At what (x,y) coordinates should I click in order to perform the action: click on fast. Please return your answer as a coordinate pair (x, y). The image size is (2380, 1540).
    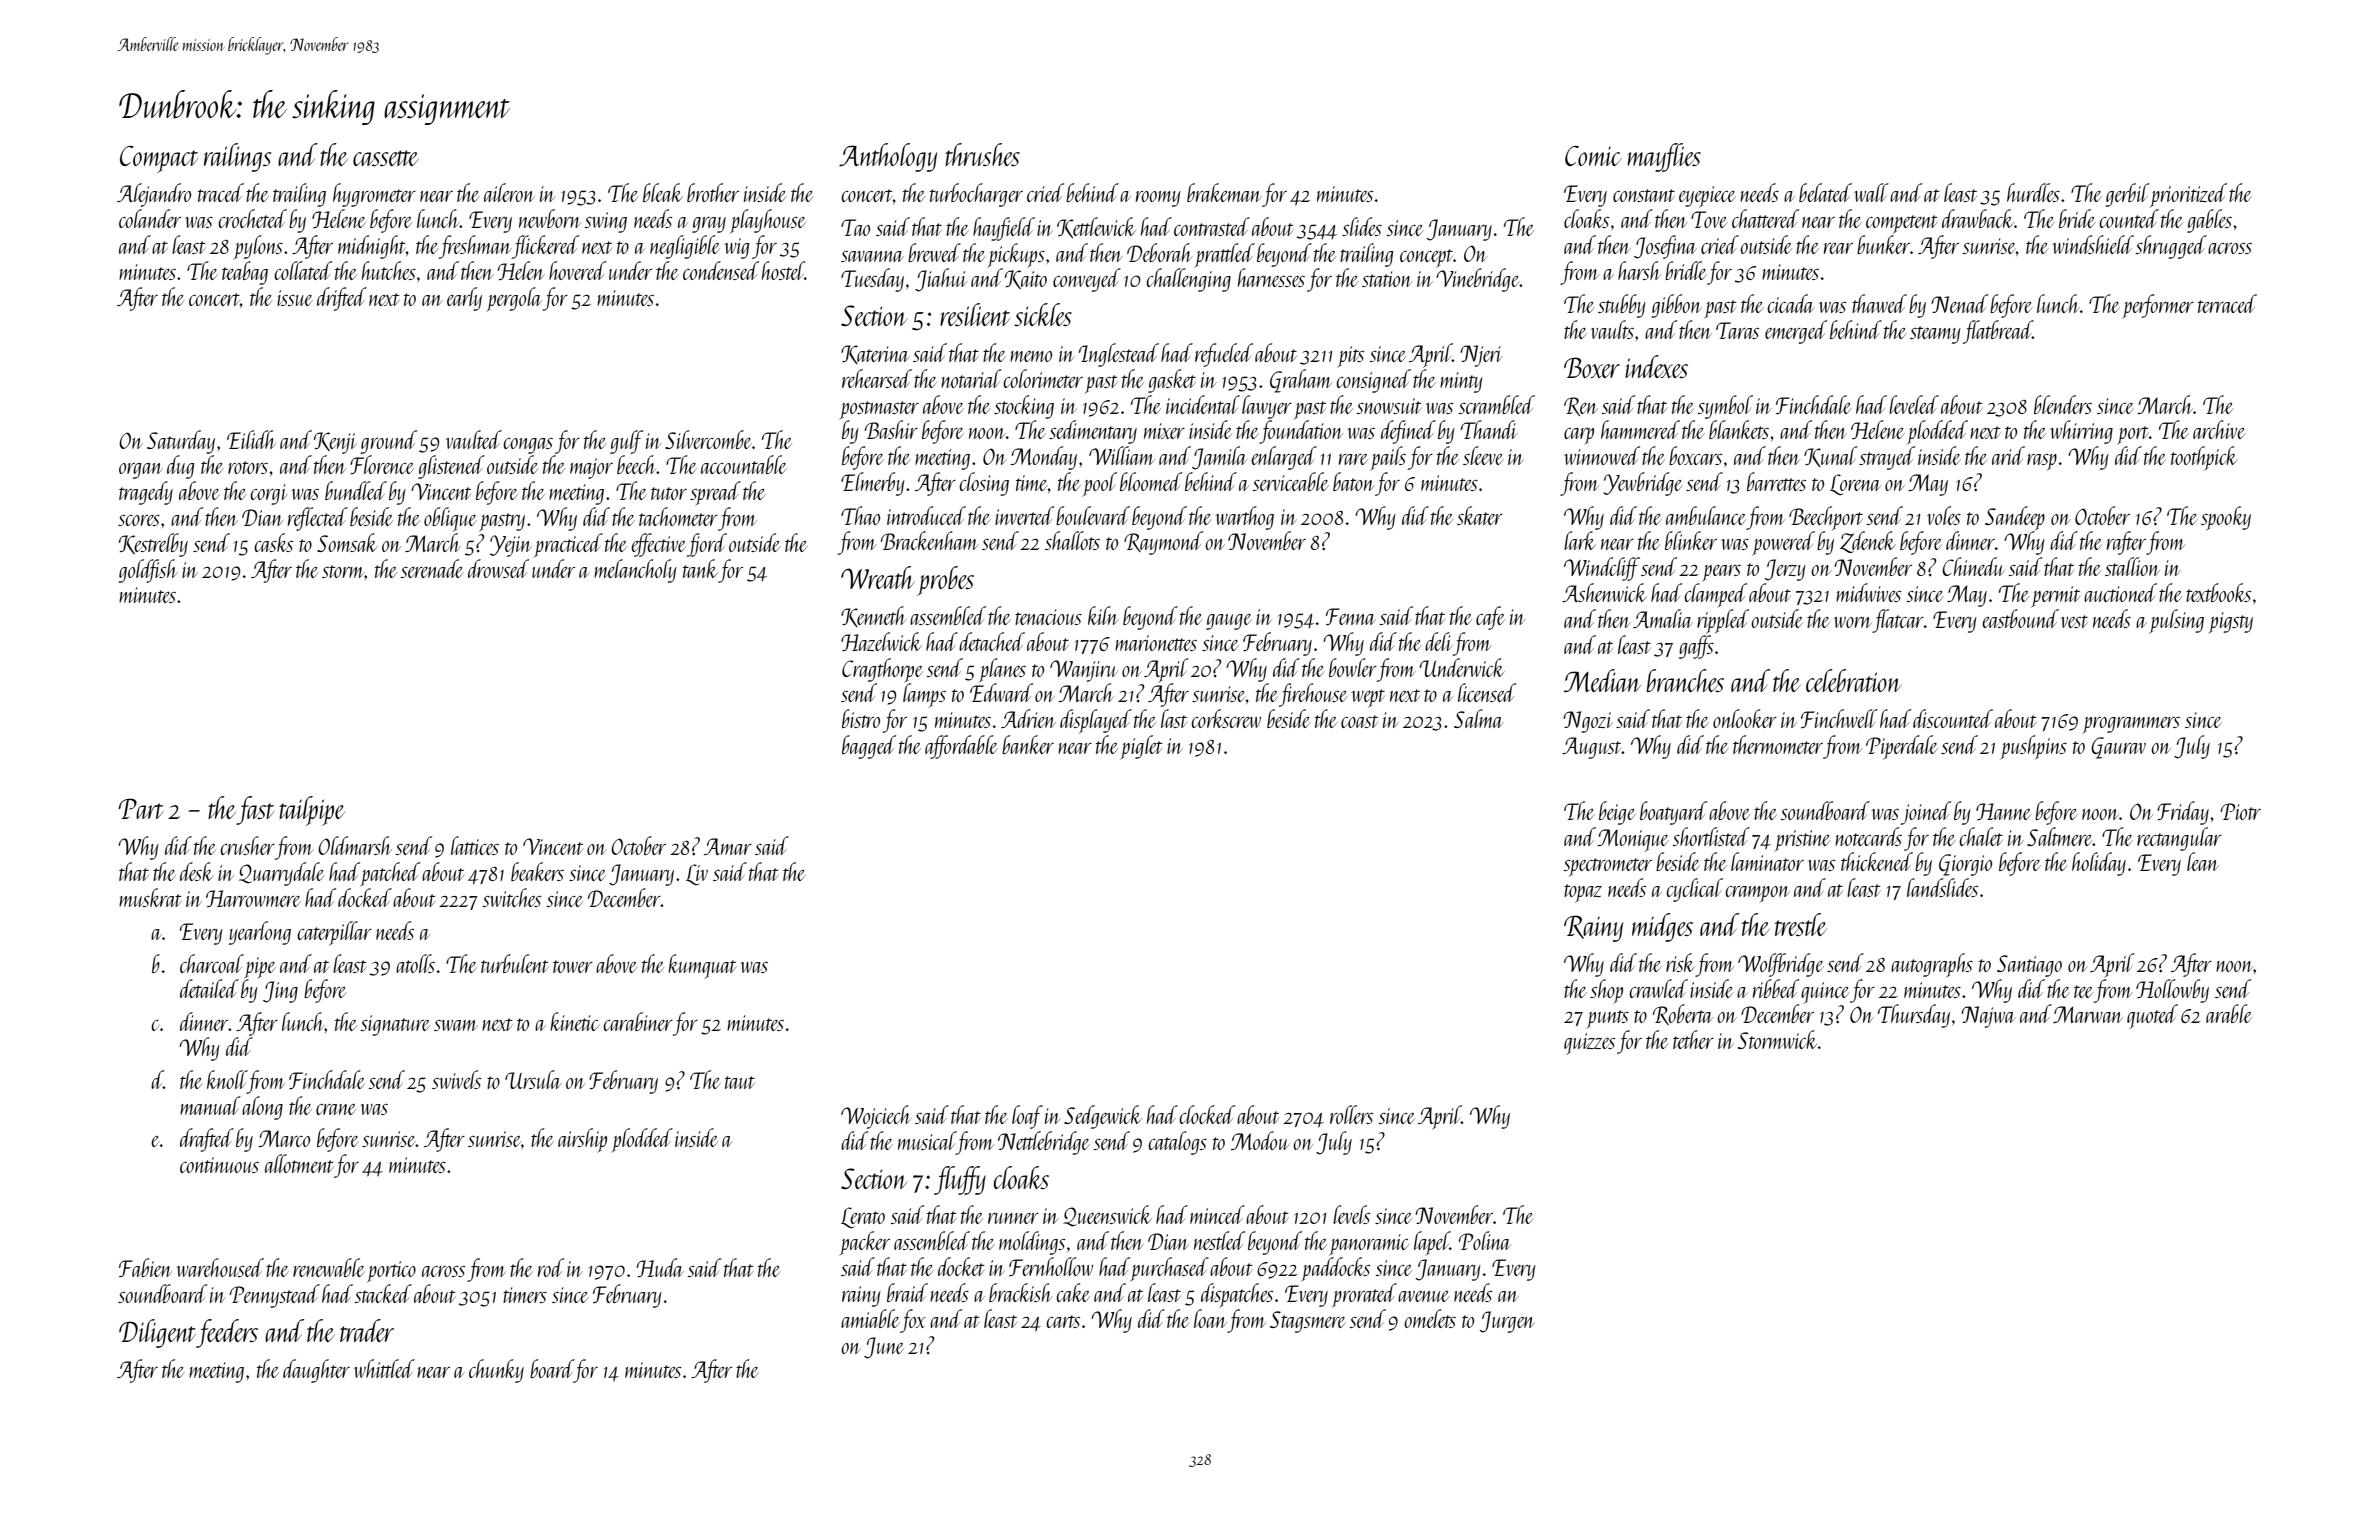
    Looking at the image, I should click on (255, 810).
